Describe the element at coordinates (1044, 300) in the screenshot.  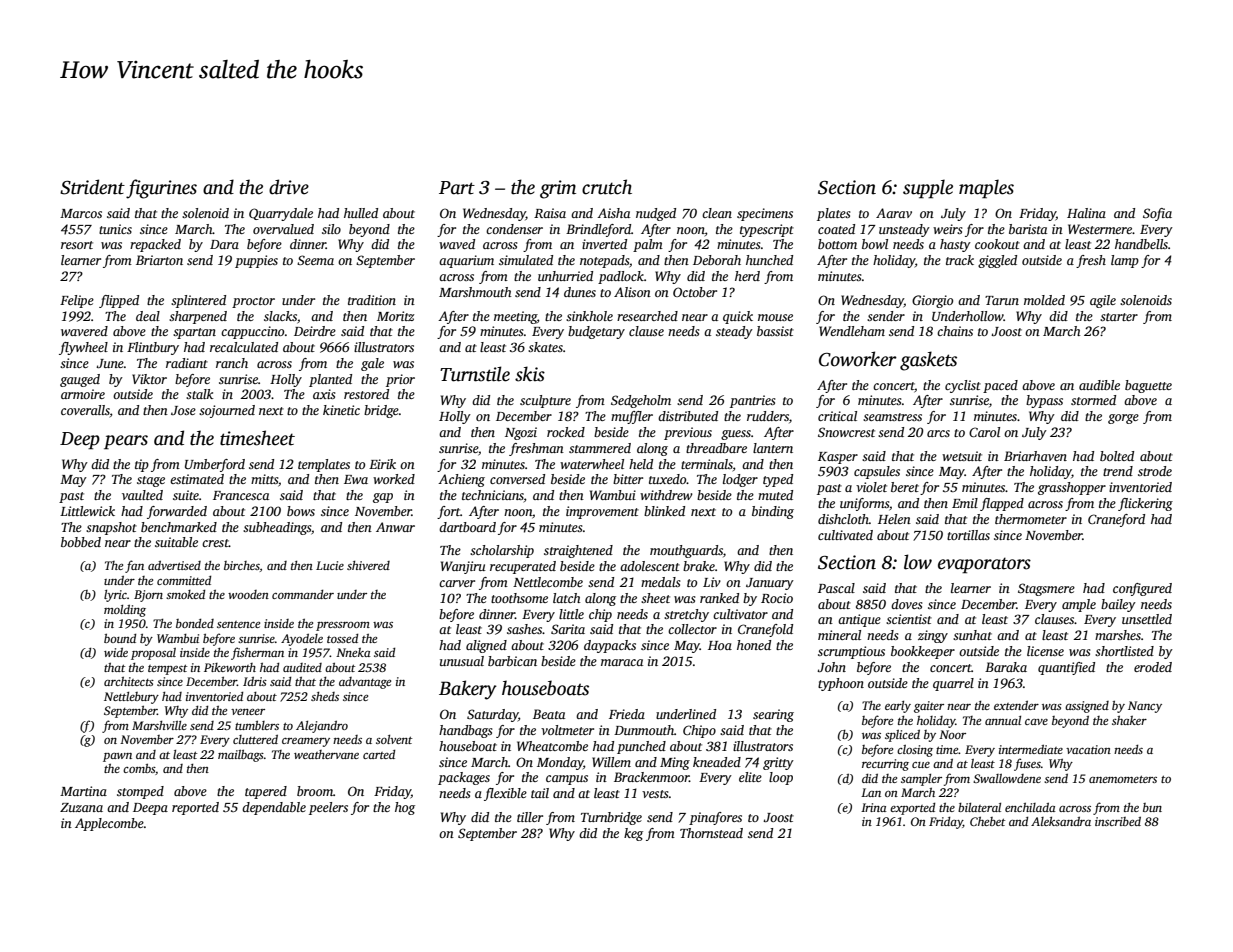
I see `molded` at that location.
